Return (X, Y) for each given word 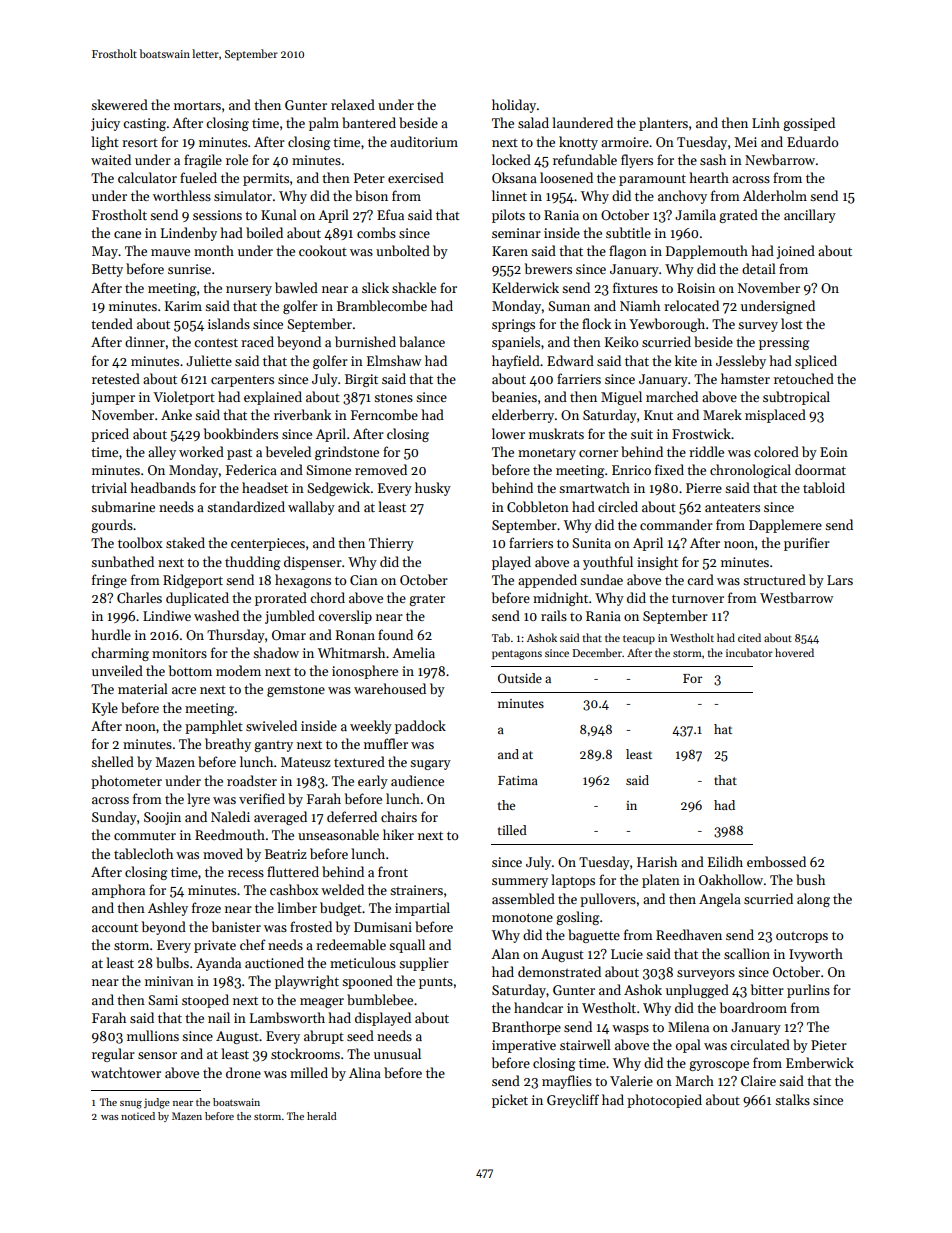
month (214, 250)
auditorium (424, 141)
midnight (560, 599)
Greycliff (573, 1101)
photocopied (664, 1101)
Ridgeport (193, 581)
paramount (652, 180)
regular (113, 1055)
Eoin (834, 452)
